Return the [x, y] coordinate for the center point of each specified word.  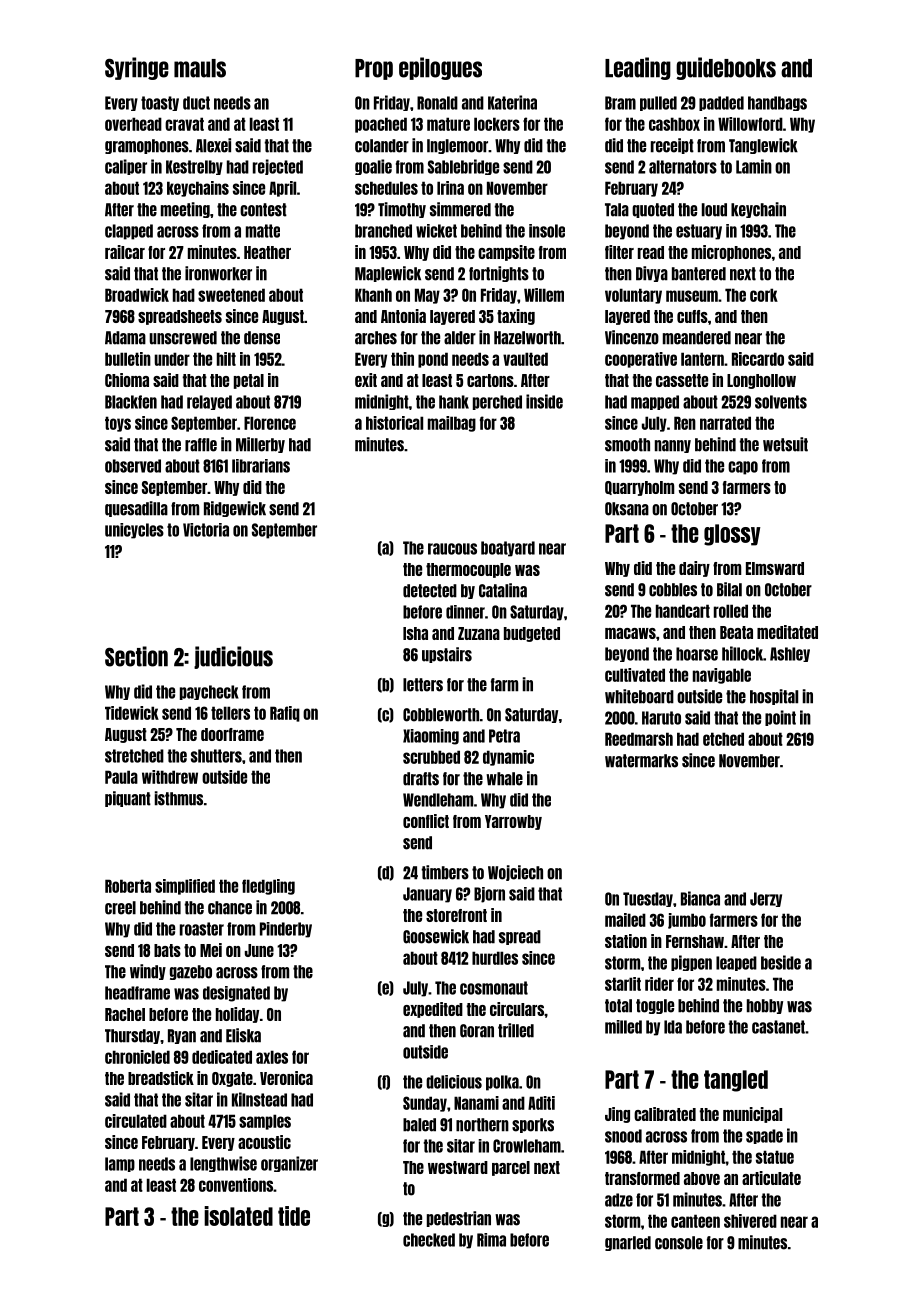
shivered [750, 1221]
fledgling [268, 887]
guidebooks [726, 68]
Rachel [125, 1014]
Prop [374, 69]
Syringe [137, 68]
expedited [433, 1010]
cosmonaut [494, 988]
